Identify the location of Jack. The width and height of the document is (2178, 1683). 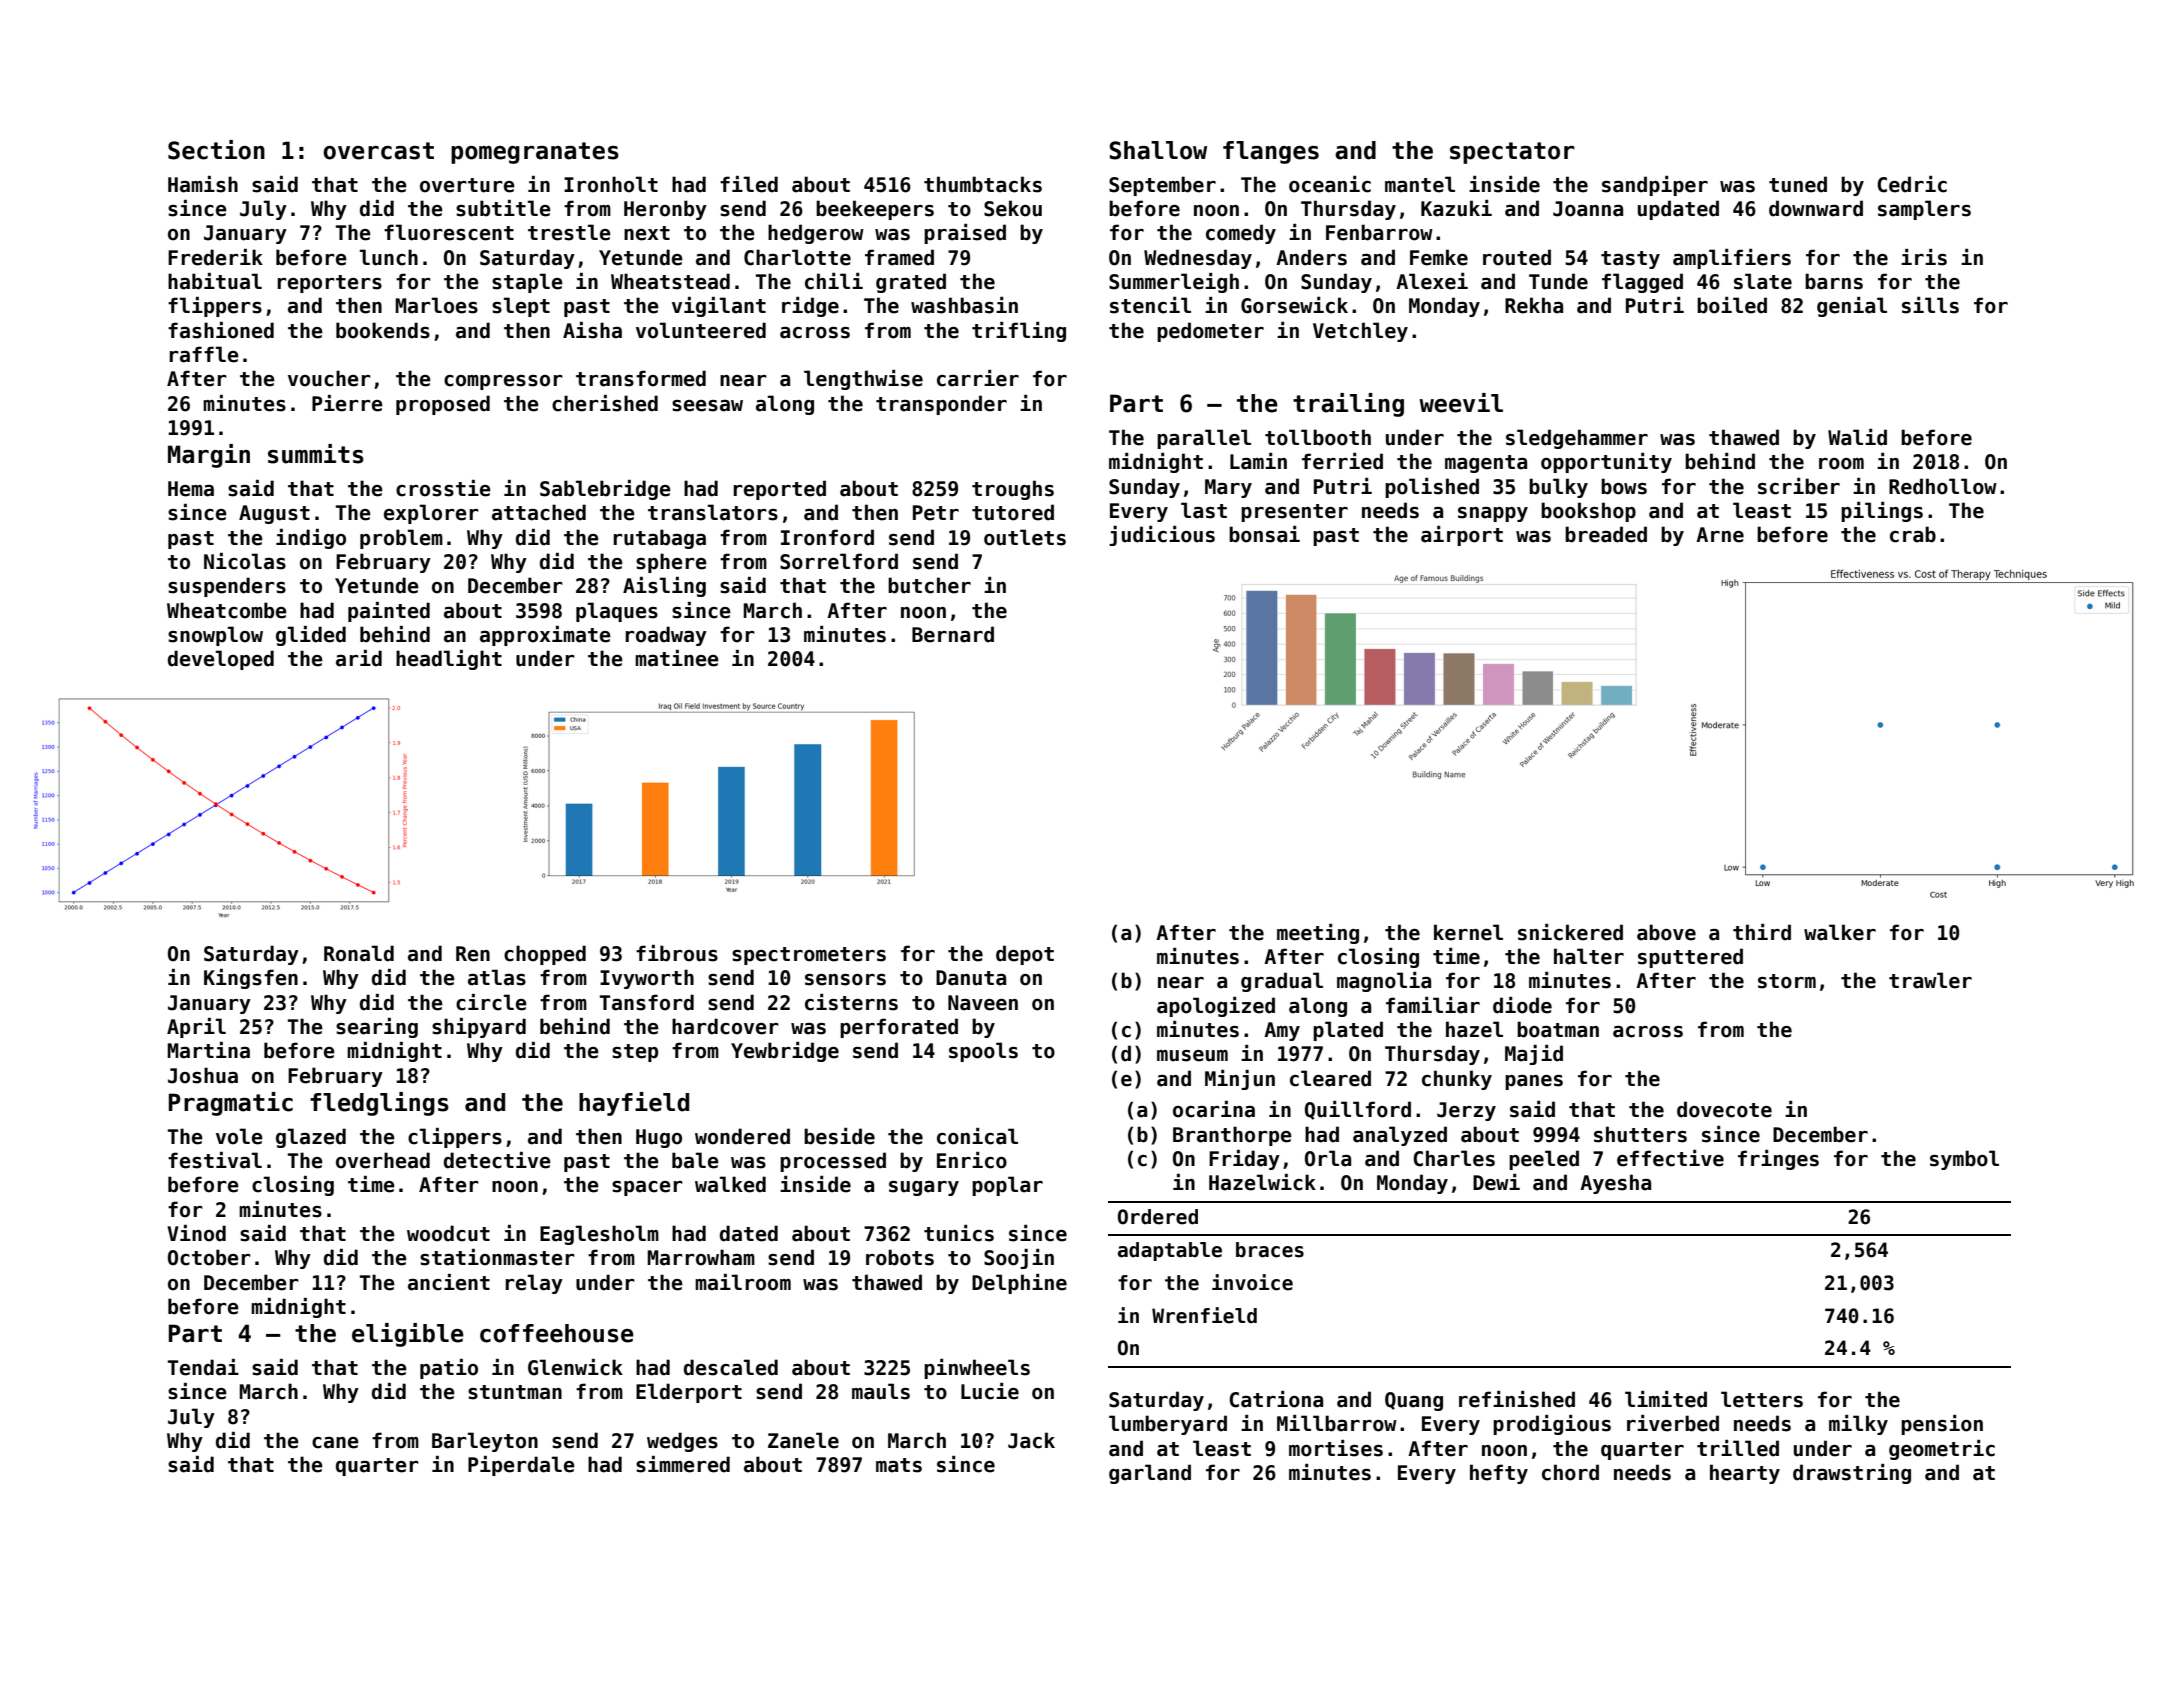
(1031, 1440).
